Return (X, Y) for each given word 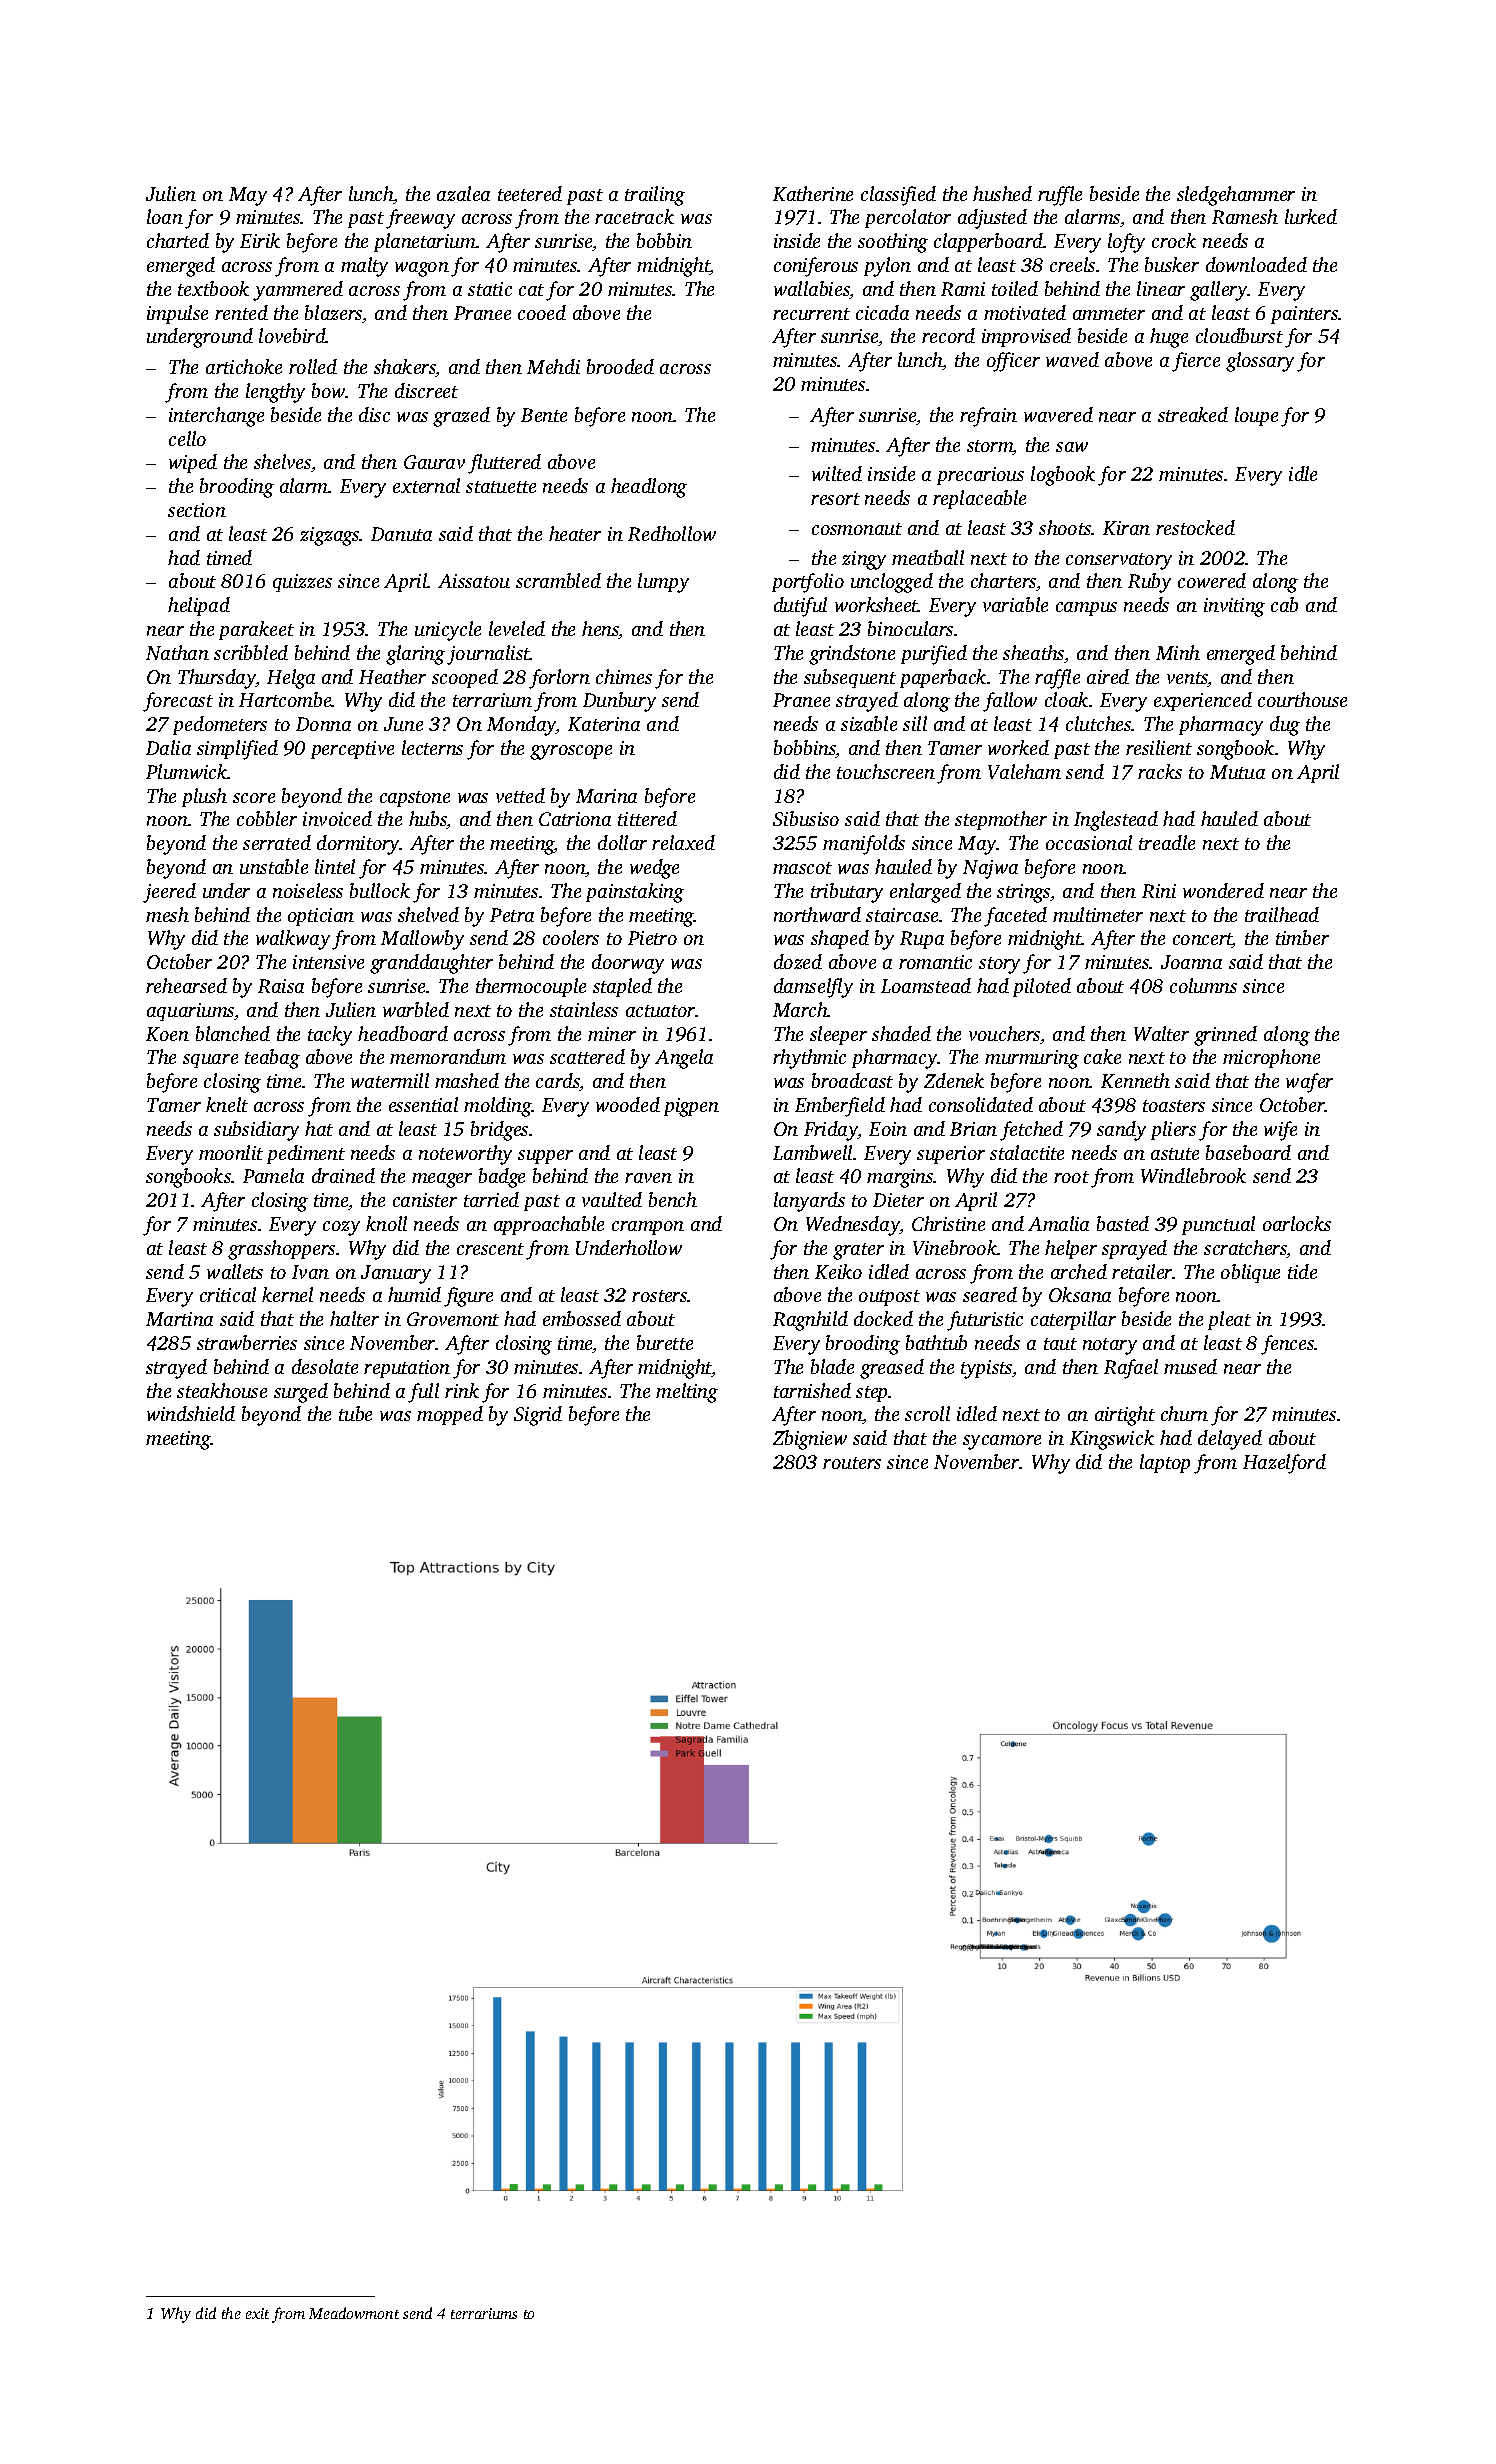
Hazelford (1284, 1464)
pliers (1173, 1130)
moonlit (231, 1152)
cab (1284, 604)
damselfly (813, 988)
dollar (622, 842)
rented (241, 312)
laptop (1165, 1463)
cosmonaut (857, 529)
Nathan (177, 652)
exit (257, 2313)
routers (852, 1463)
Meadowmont (354, 2313)
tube (355, 1413)
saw (1072, 447)
